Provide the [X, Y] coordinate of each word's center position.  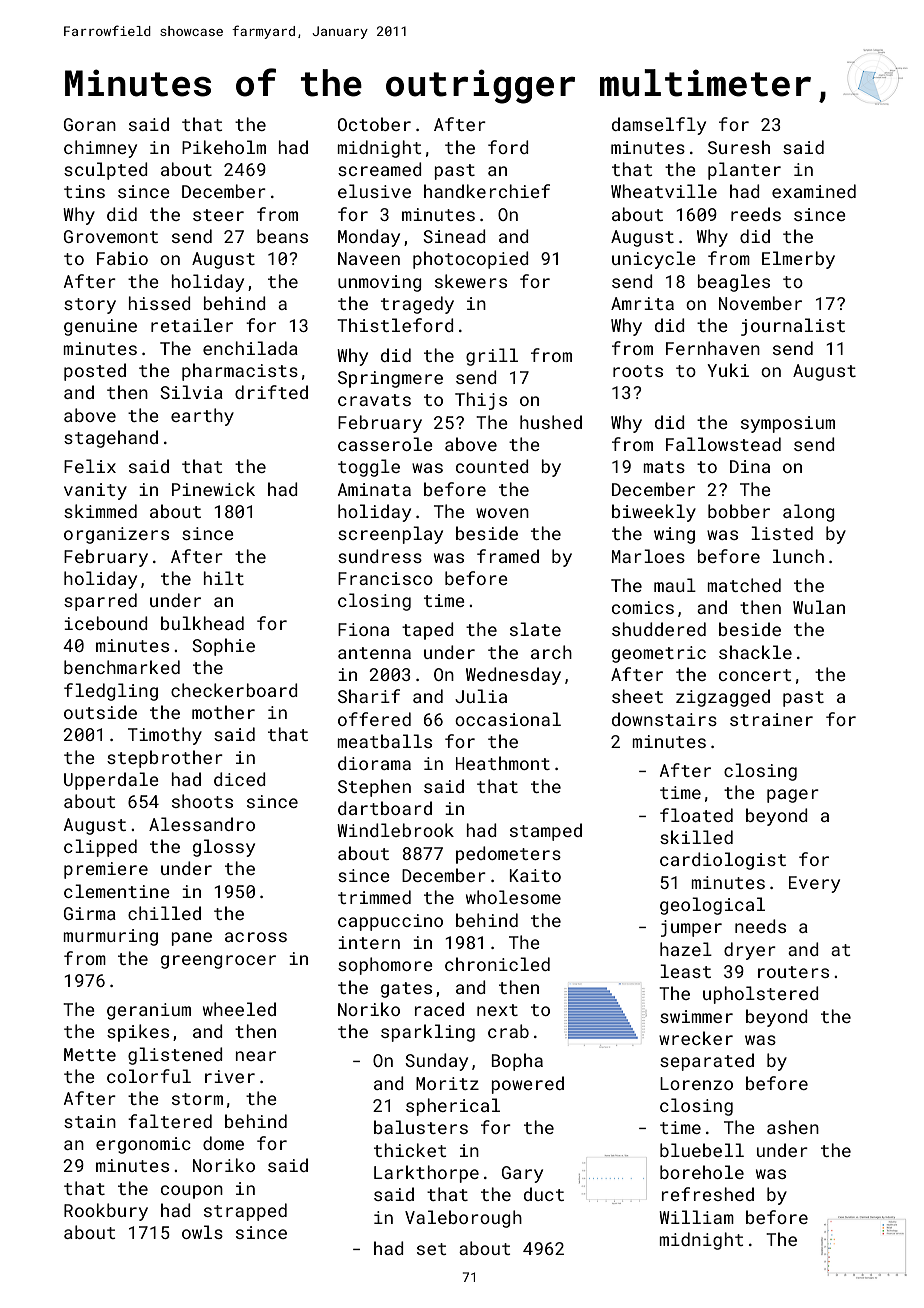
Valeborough [463, 1219]
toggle [369, 468]
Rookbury [106, 1212]
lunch [798, 556]
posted [95, 372]
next [497, 1010]
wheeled [239, 1009]
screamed [380, 169]
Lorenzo [696, 1083]
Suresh [739, 147]
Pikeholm [224, 147]
